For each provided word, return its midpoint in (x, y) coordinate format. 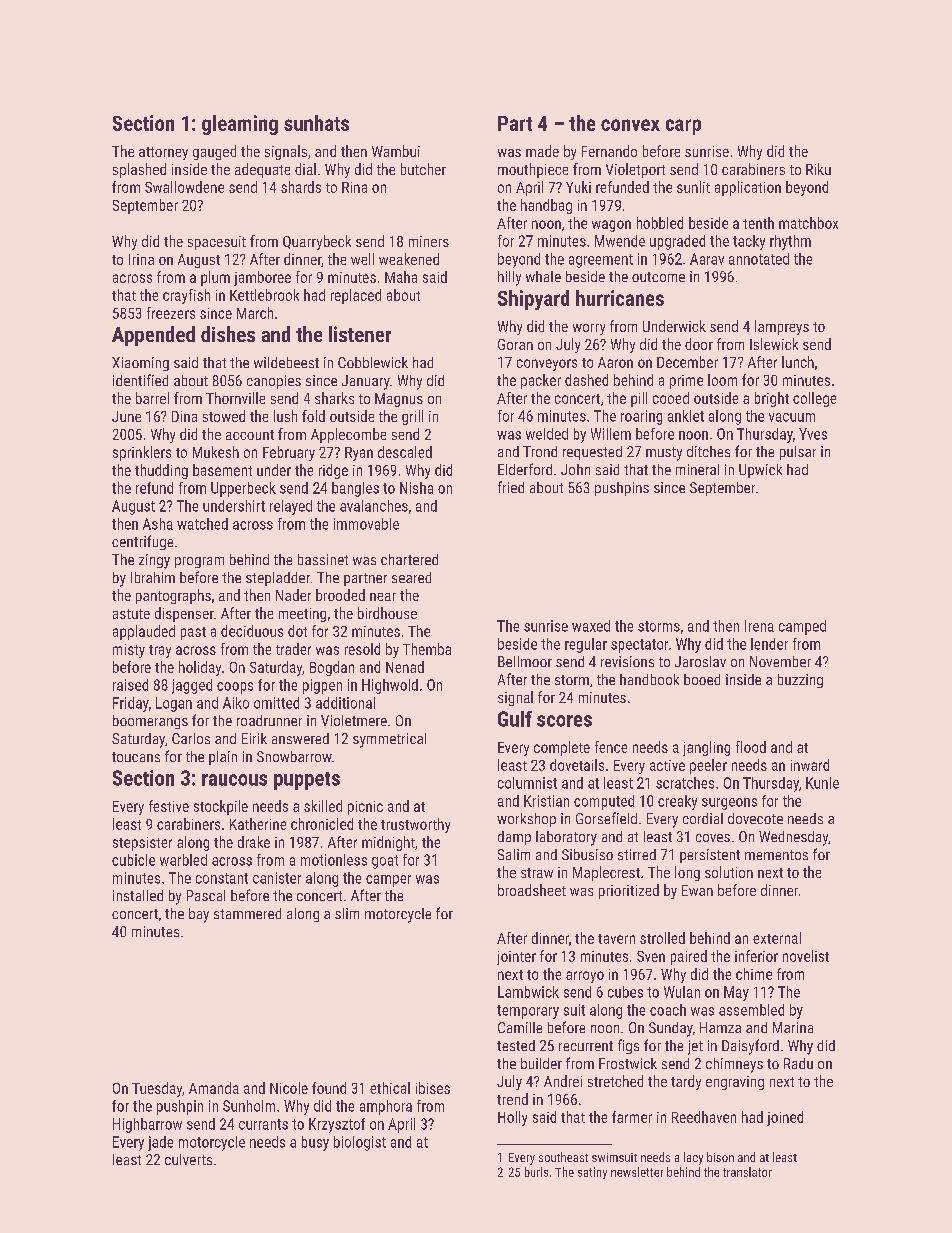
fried (511, 487)
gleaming (240, 125)
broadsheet (532, 890)
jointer (516, 958)
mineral (697, 469)
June (126, 416)
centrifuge (142, 542)
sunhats (316, 123)
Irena (759, 626)
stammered (247, 913)
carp (683, 127)
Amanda (214, 1088)
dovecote (755, 818)
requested (592, 453)
